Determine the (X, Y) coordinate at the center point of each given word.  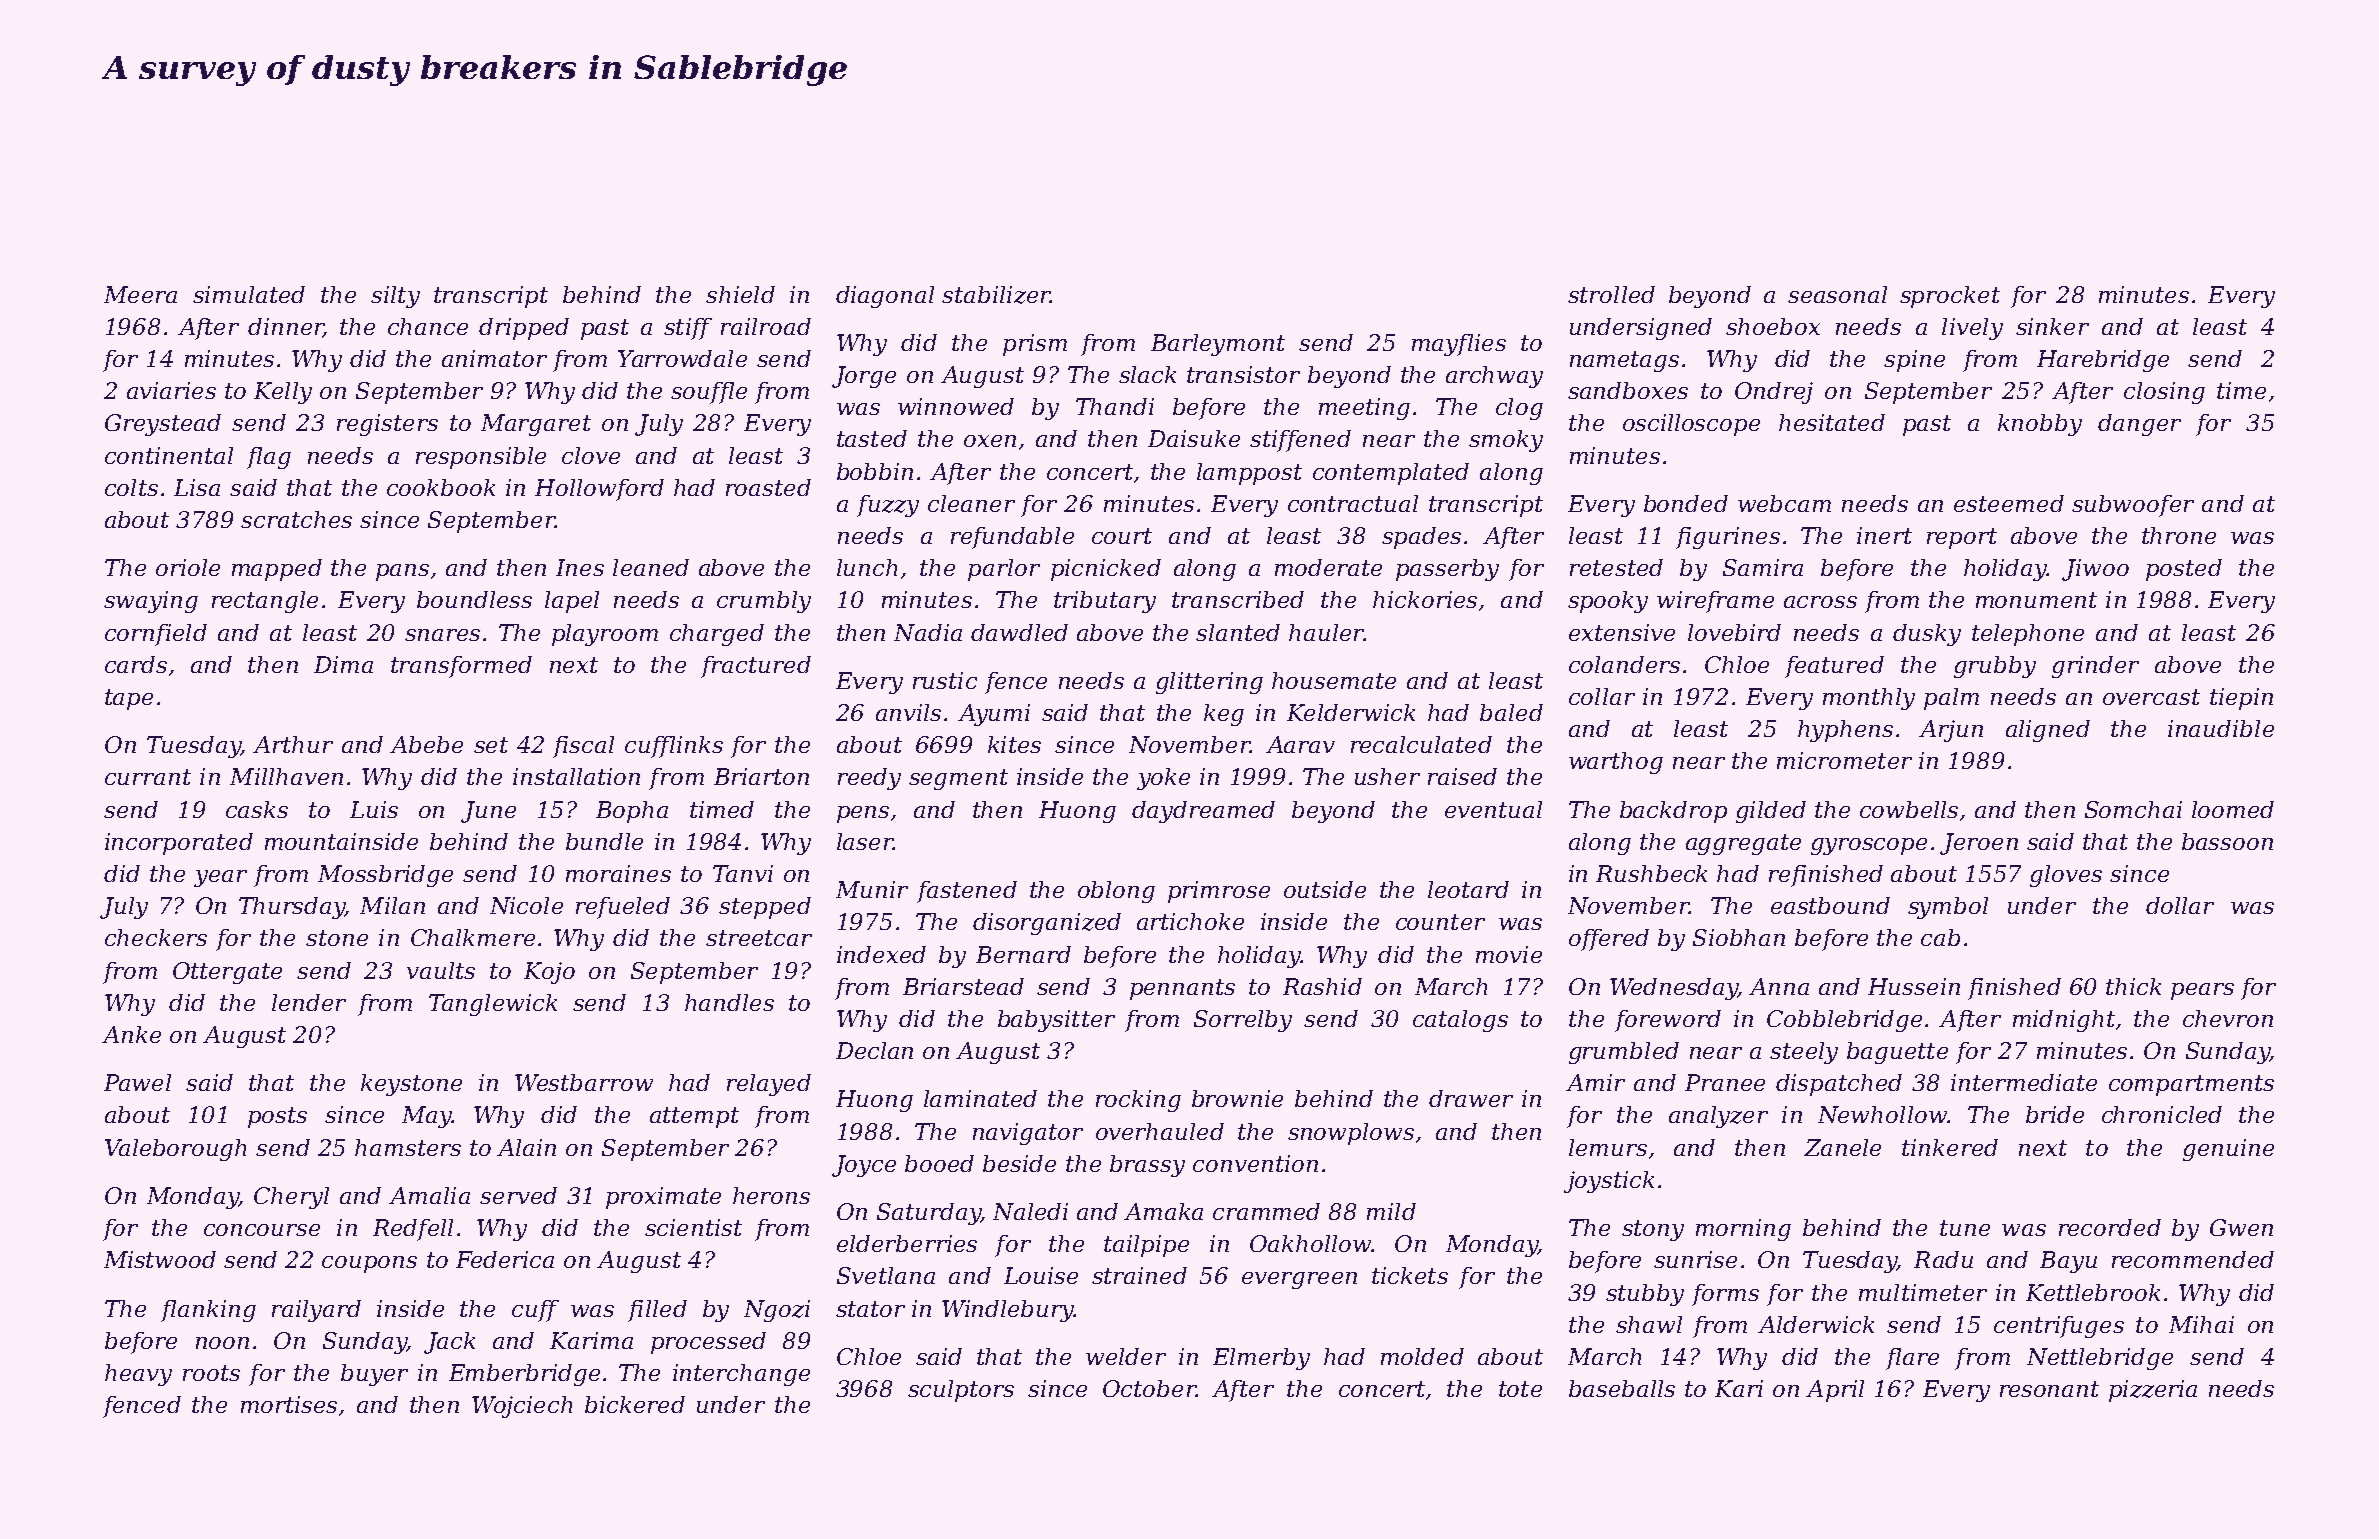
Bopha (632, 812)
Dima (343, 664)
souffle (709, 393)
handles (729, 1002)
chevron (2228, 1018)
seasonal (1837, 294)
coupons (369, 1264)
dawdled (1019, 632)
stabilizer (996, 295)
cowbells (1909, 809)
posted (2184, 570)
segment (958, 779)
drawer (1471, 1098)
